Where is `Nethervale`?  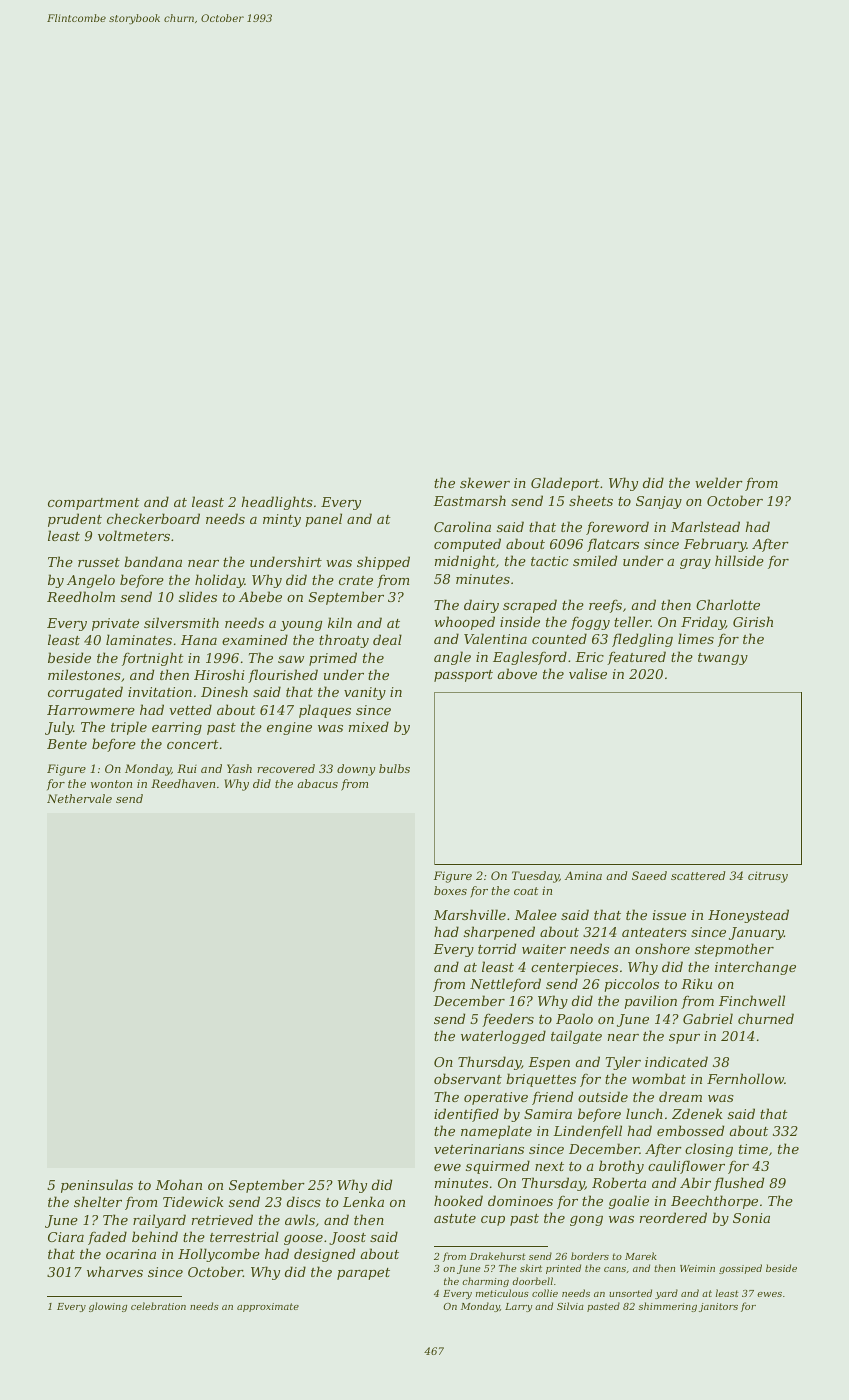
Nethervale is located at coordinates (79, 798).
